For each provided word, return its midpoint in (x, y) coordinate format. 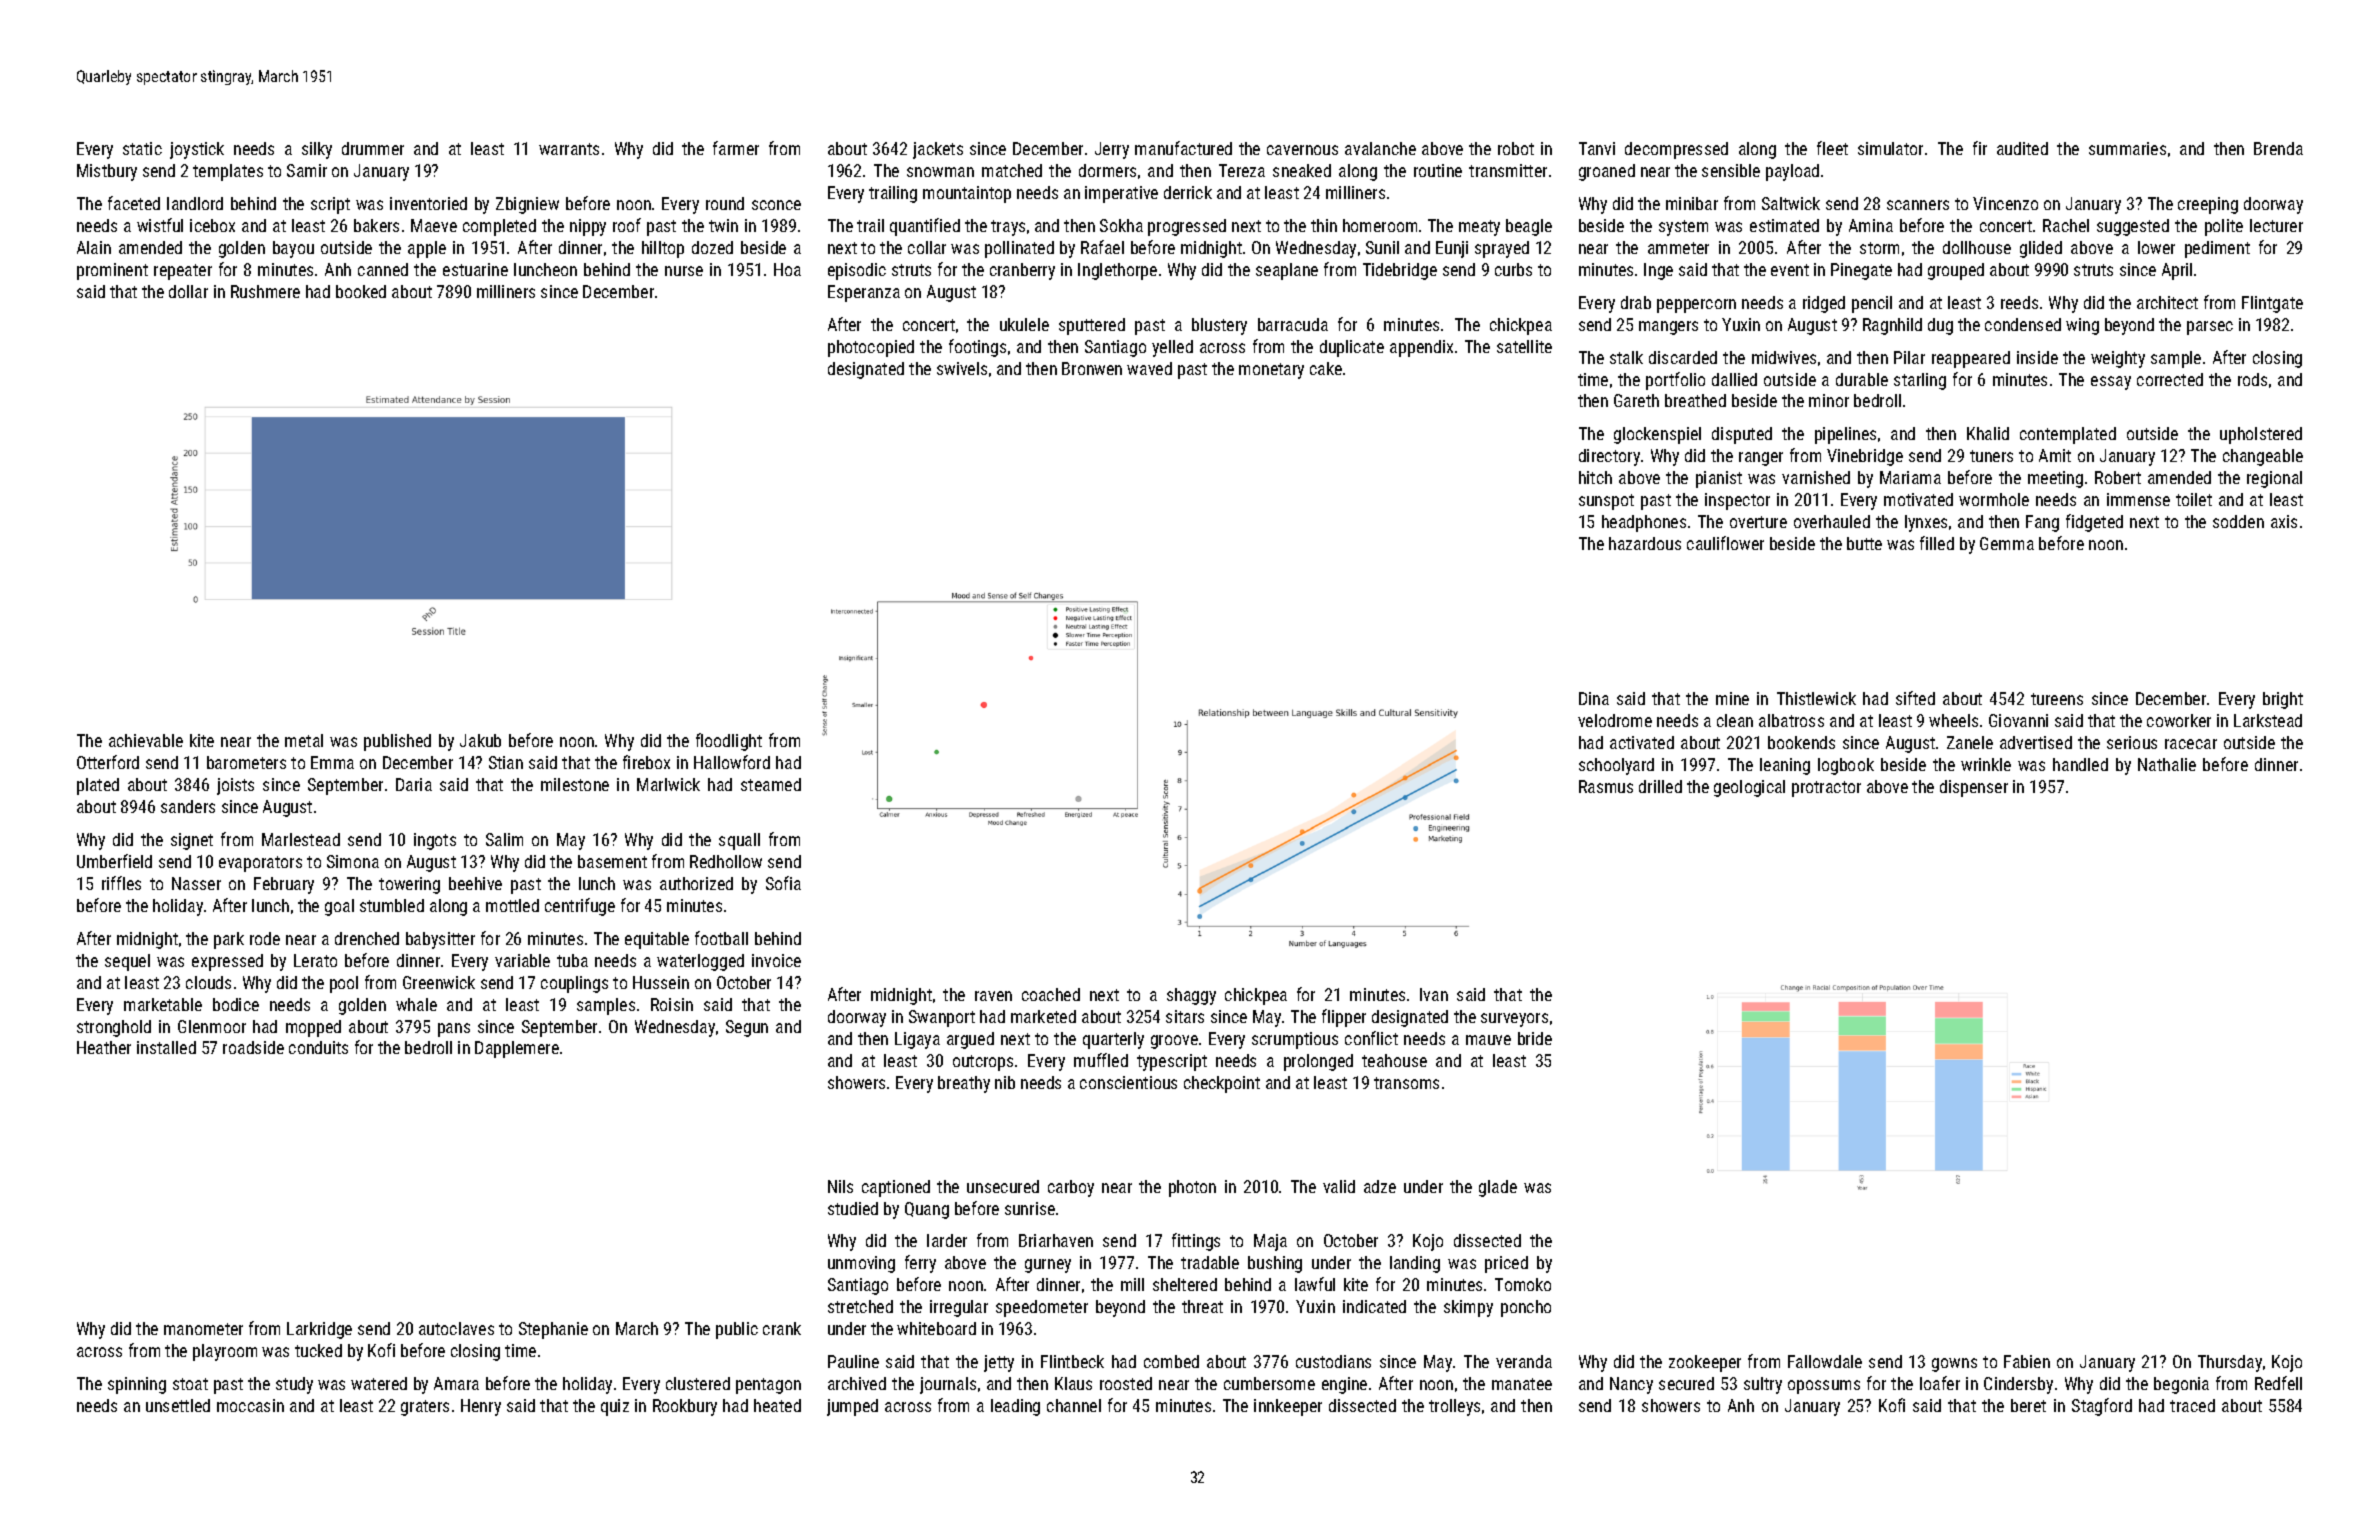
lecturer (2276, 225)
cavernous (1302, 150)
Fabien (2027, 1361)
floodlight (729, 742)
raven (993, 996)
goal (339, 907)
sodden (2238, 521)
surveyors (1514, 1020)
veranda (1524, 1361)
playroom (225, 1352)
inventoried (428, 203)
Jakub (480, 740)
